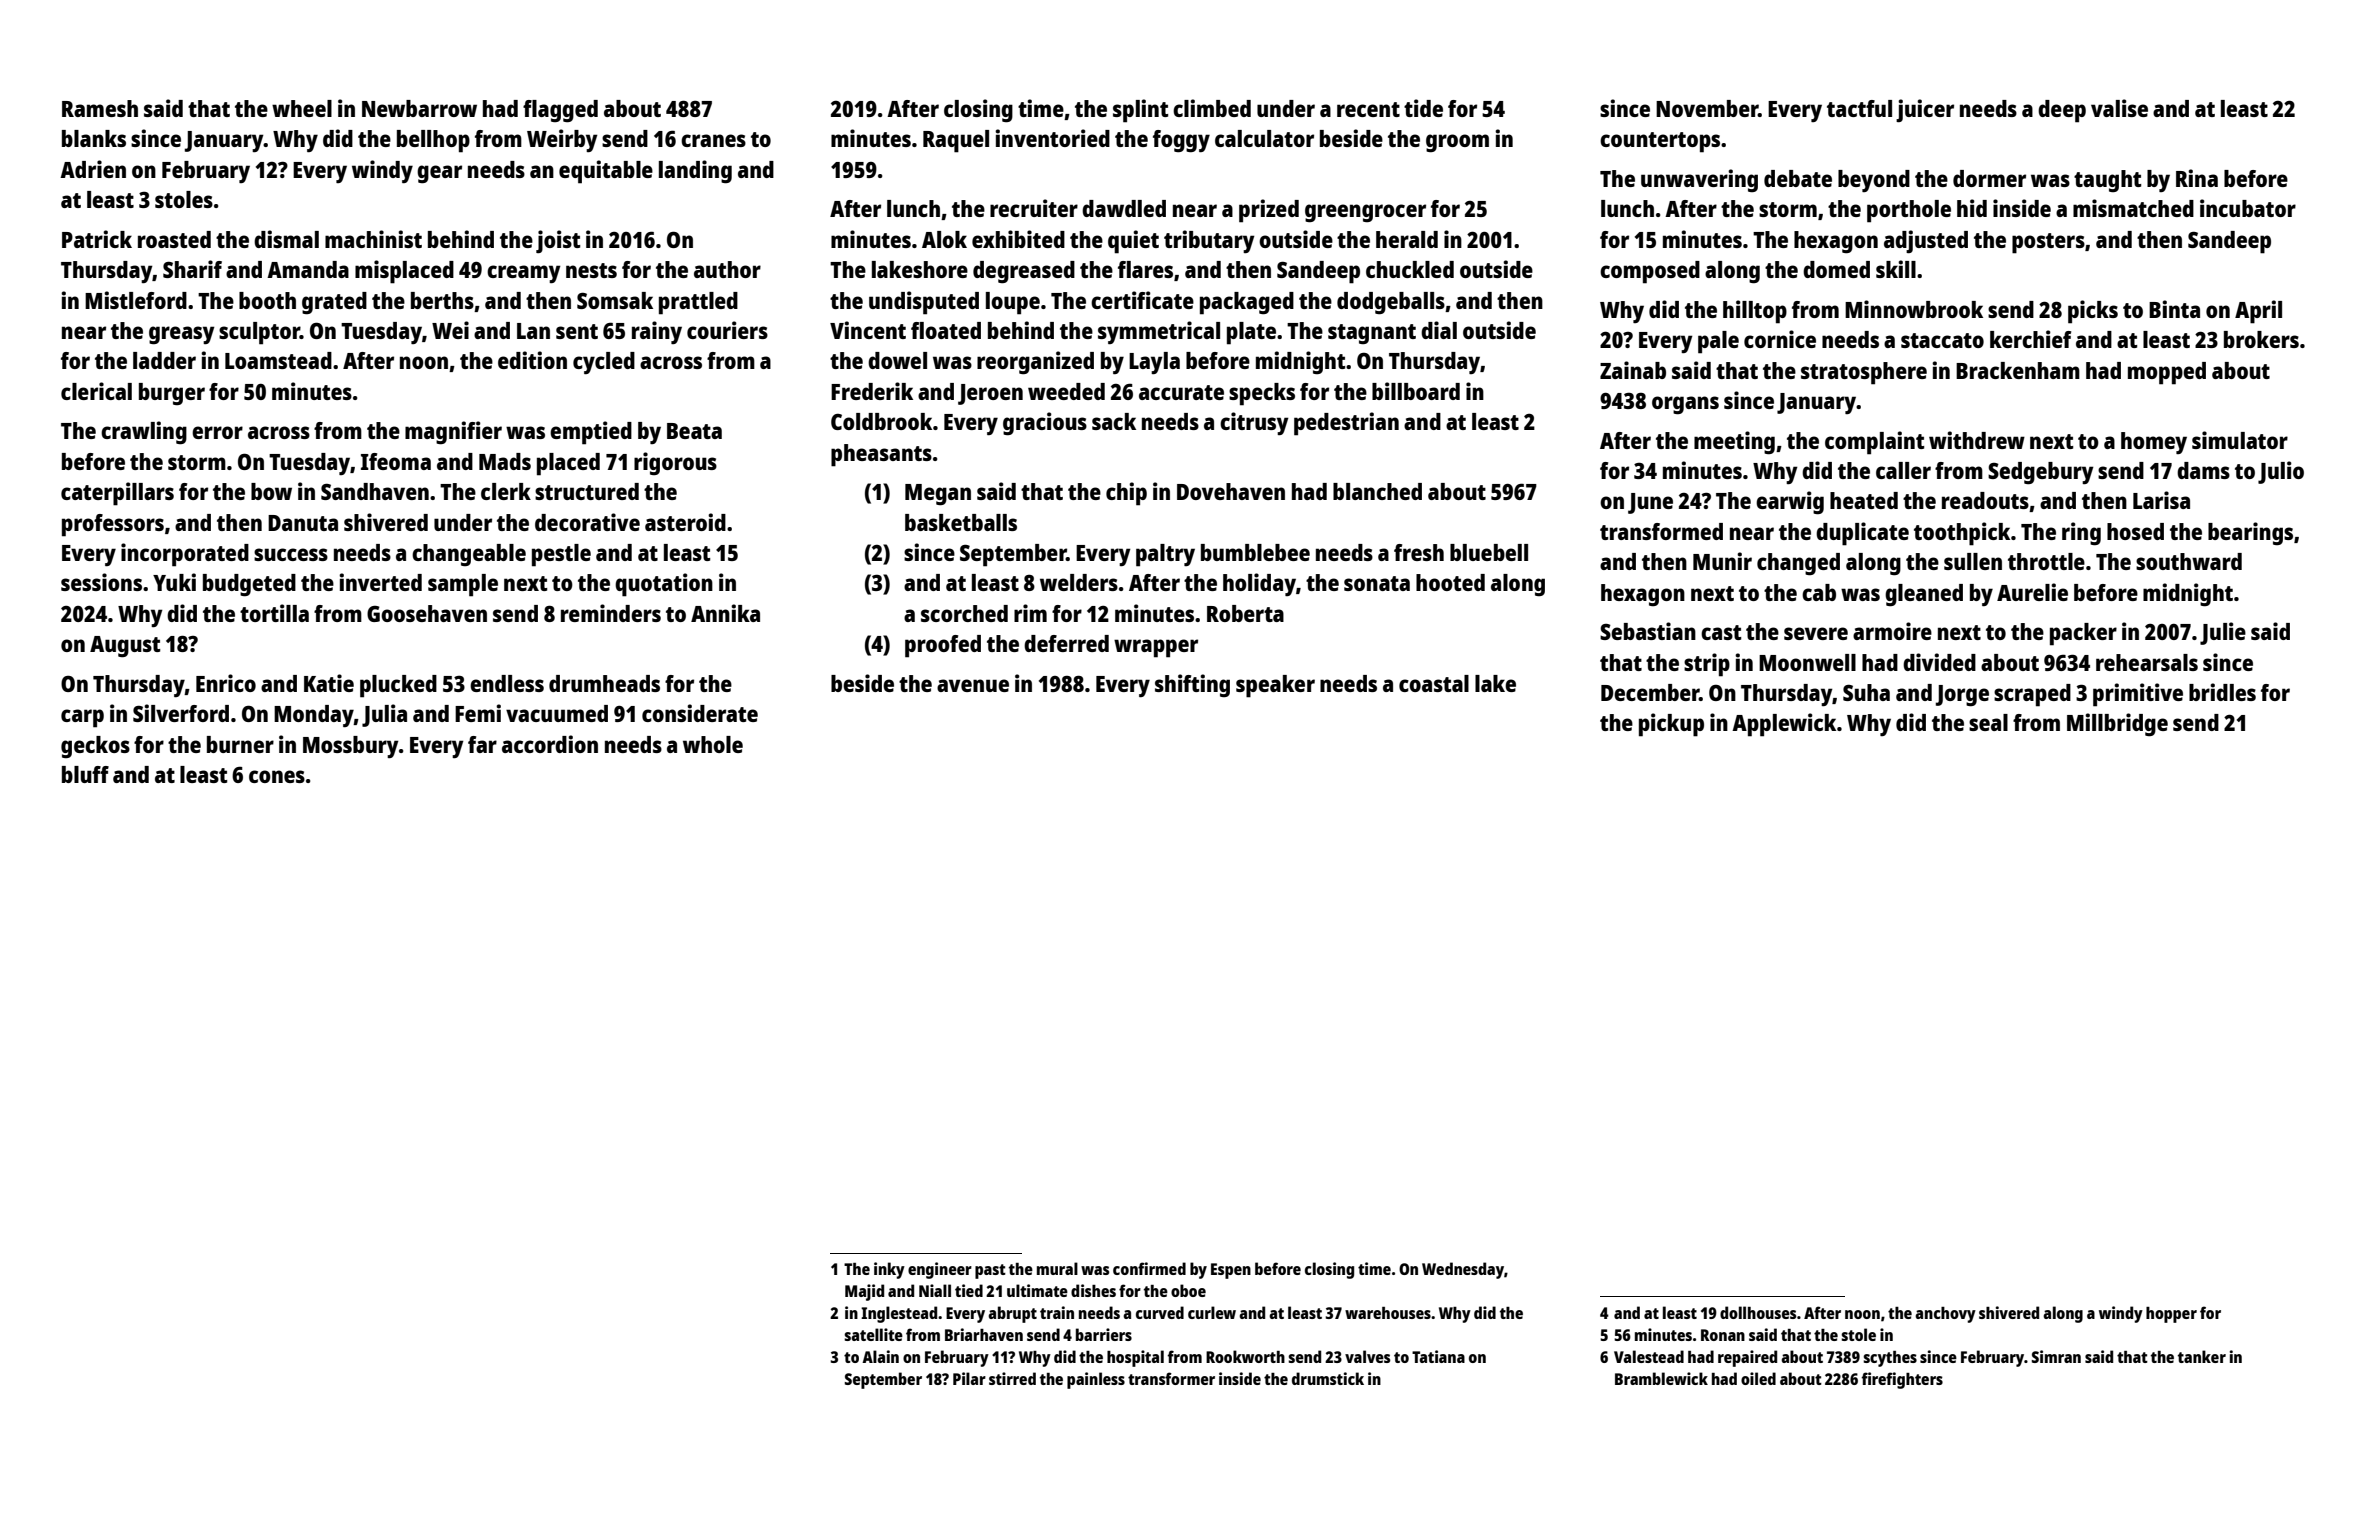 The width and height of the screenshot is (2380, 1540). What do you see at coordinates (277, 776) in the screenshot?
I see `cones` at bounding box center [277, 776].
